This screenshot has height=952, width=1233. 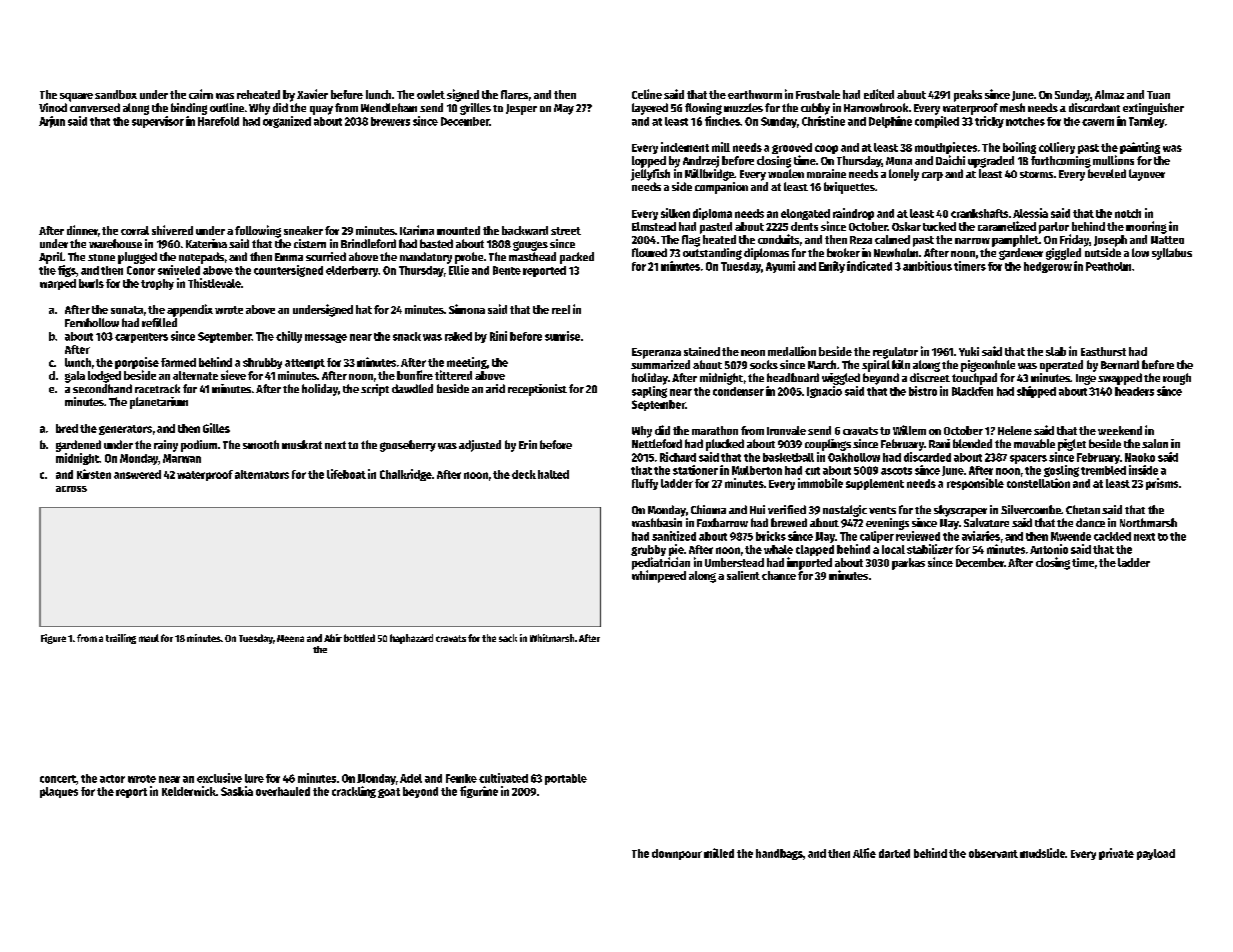 I want to click on owlet, so click(x=431, y=94).
